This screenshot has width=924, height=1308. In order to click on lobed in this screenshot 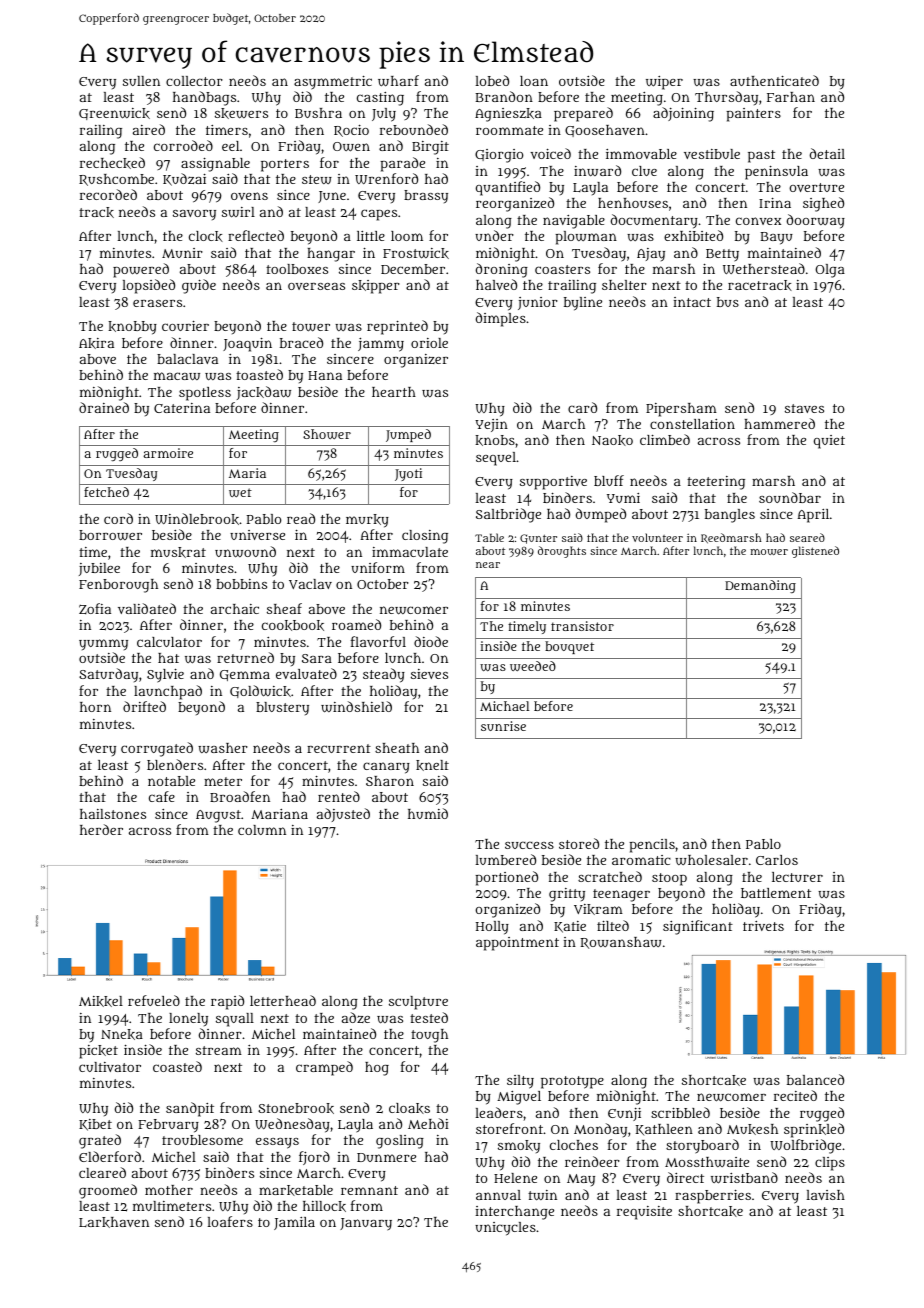, I will do `click(492, 80)`.
